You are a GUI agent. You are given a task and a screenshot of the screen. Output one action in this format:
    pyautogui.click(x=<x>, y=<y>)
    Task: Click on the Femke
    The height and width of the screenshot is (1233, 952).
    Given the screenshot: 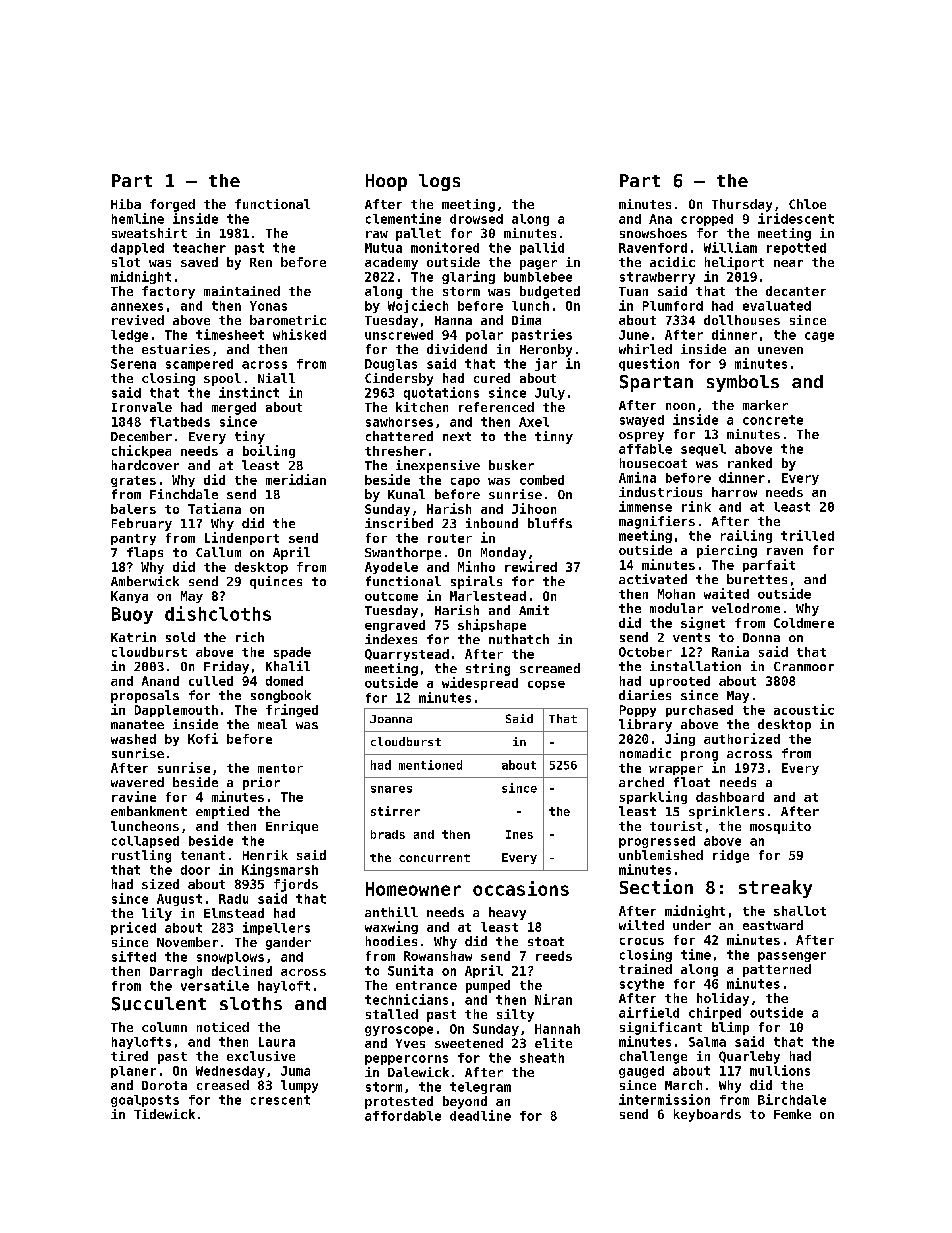 What is the action you would take?
    pyautogui.click(x=792, y=1114)
